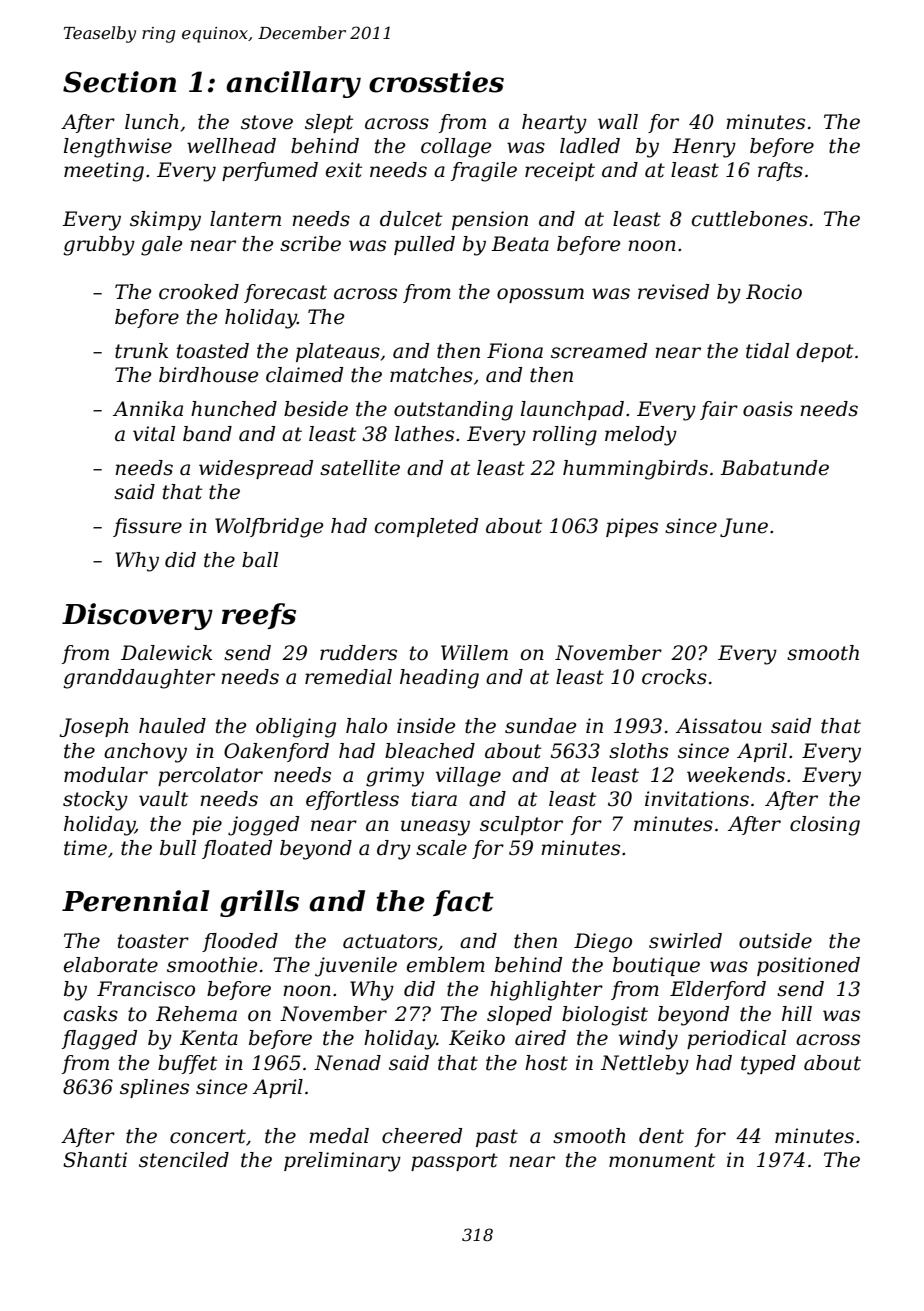 The width and height of the page is (924, 1311). I want to click on weekends, so click(736, 775).
